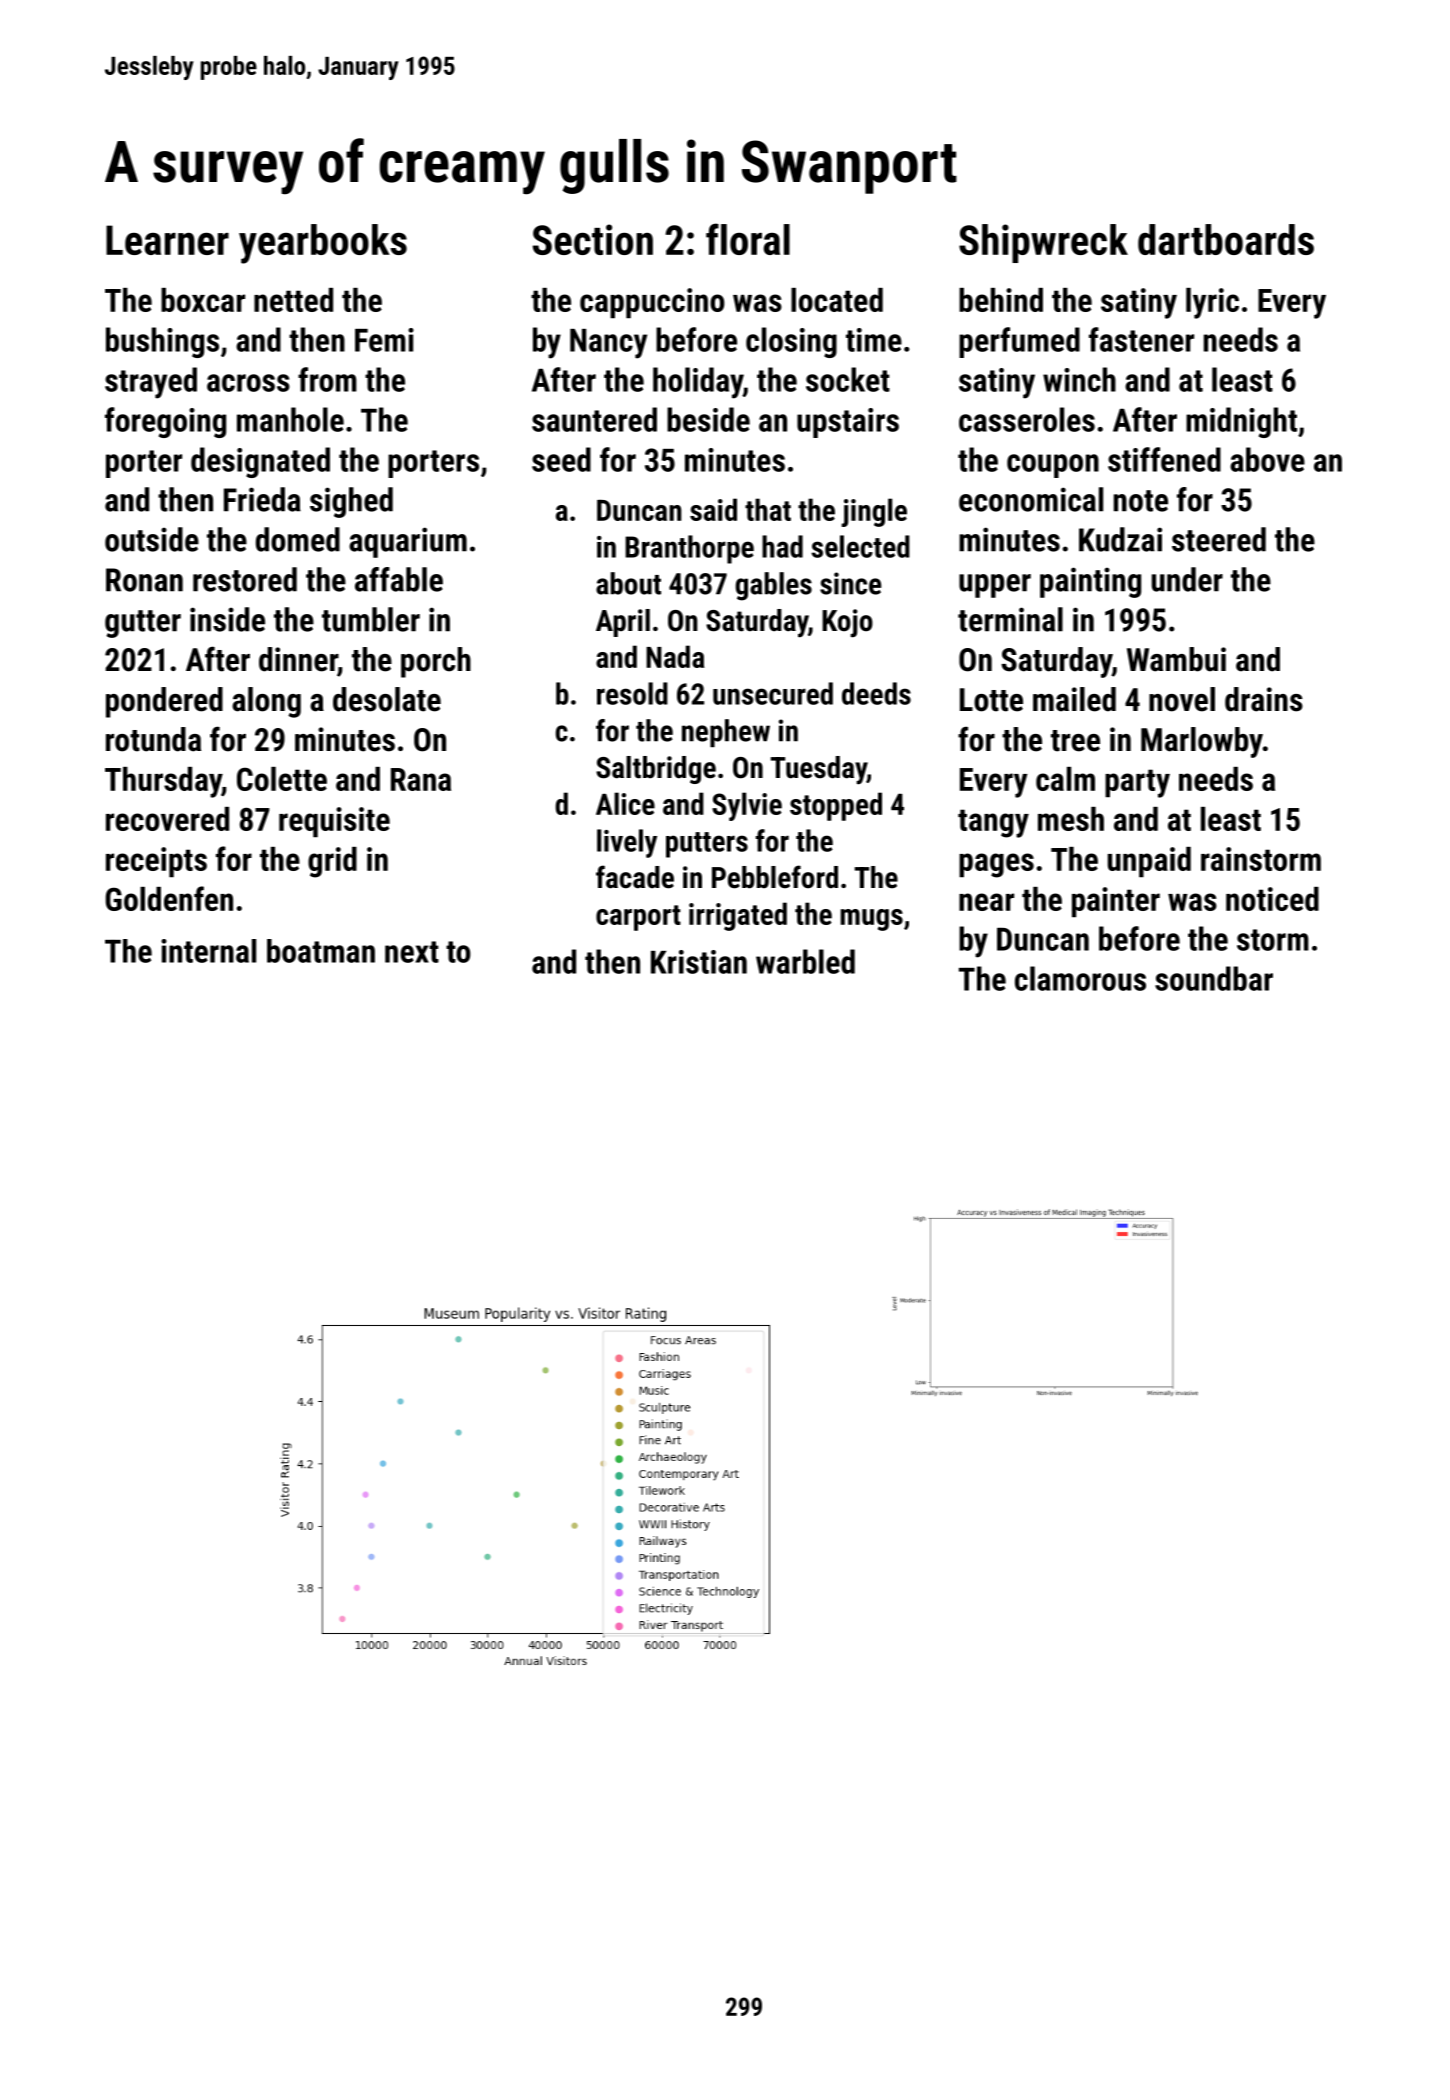  I want to click on internal, so click(208, 951).
